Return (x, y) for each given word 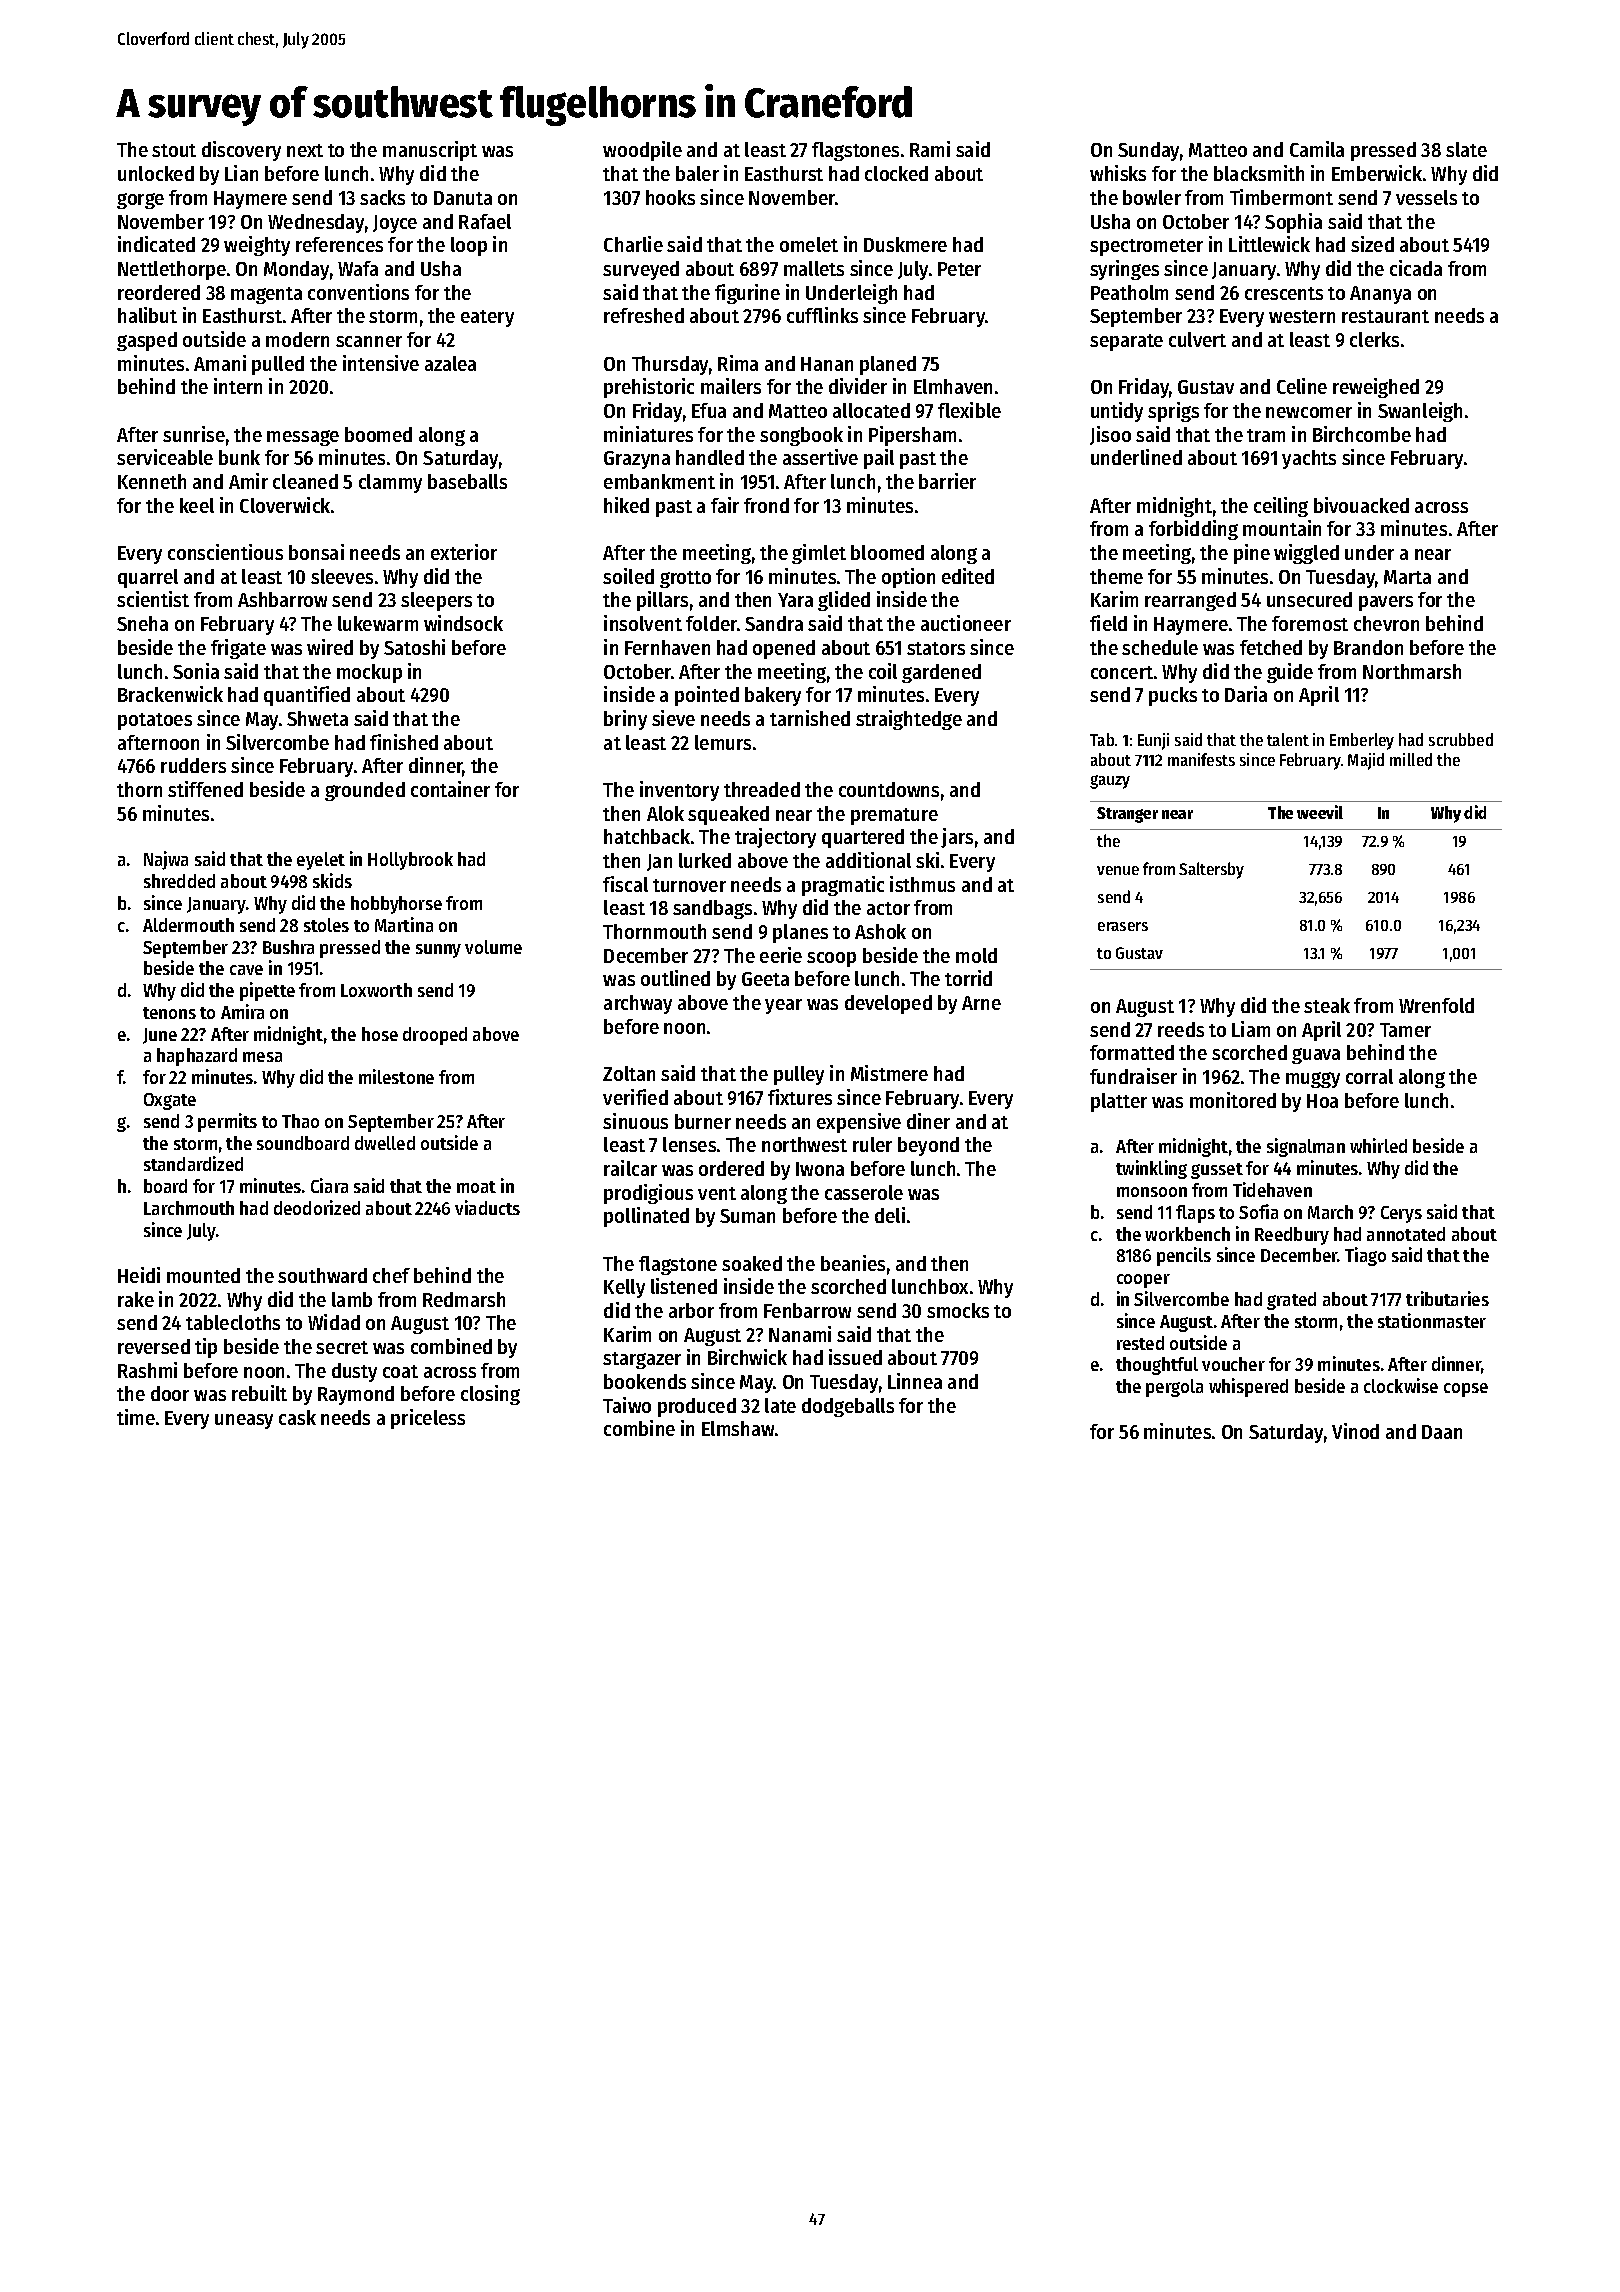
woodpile (642, 151)
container (450, 789)
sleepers (436, 601)
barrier (947, 481)
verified (635, 1097)
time (136, 1417)
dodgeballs (848, 1407)
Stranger (1127, 815)
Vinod (1355, 1431)
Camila (1317, 149)
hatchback (647, 836)
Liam (1251, 1029)
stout (174, 150)
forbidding (1193, 530)
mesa (262, 1057)
